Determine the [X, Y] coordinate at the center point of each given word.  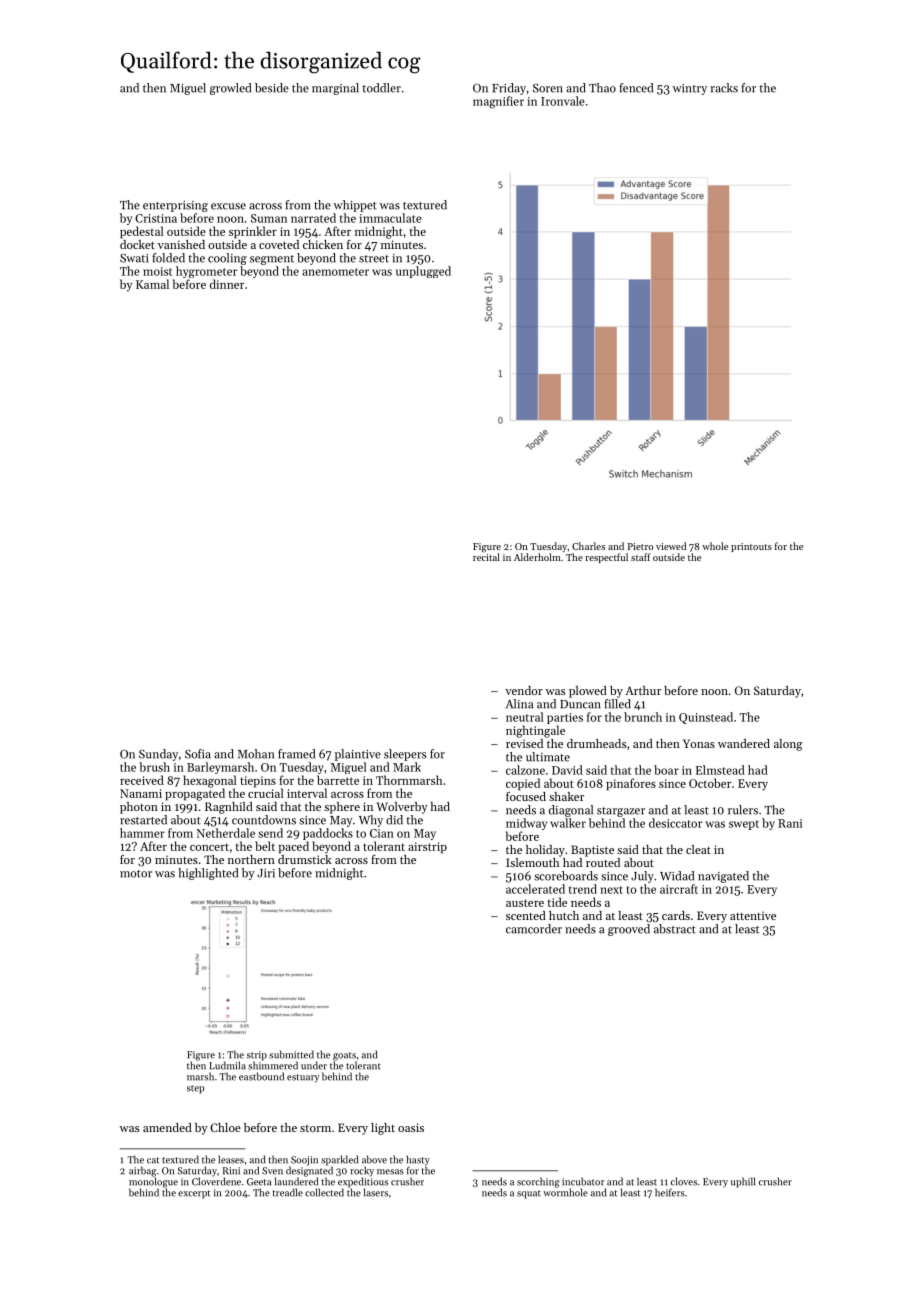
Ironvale [563, 101]
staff [641, 557]
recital [486, 557]
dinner [227, 284]
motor [136, 874]
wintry [690, 89]
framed [296, 754]
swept [744, 825]
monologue [153, 1182]
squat [529, 1194]
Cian [382, 833]
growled [230, 89]
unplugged [423, 272]
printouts [751, 547]
